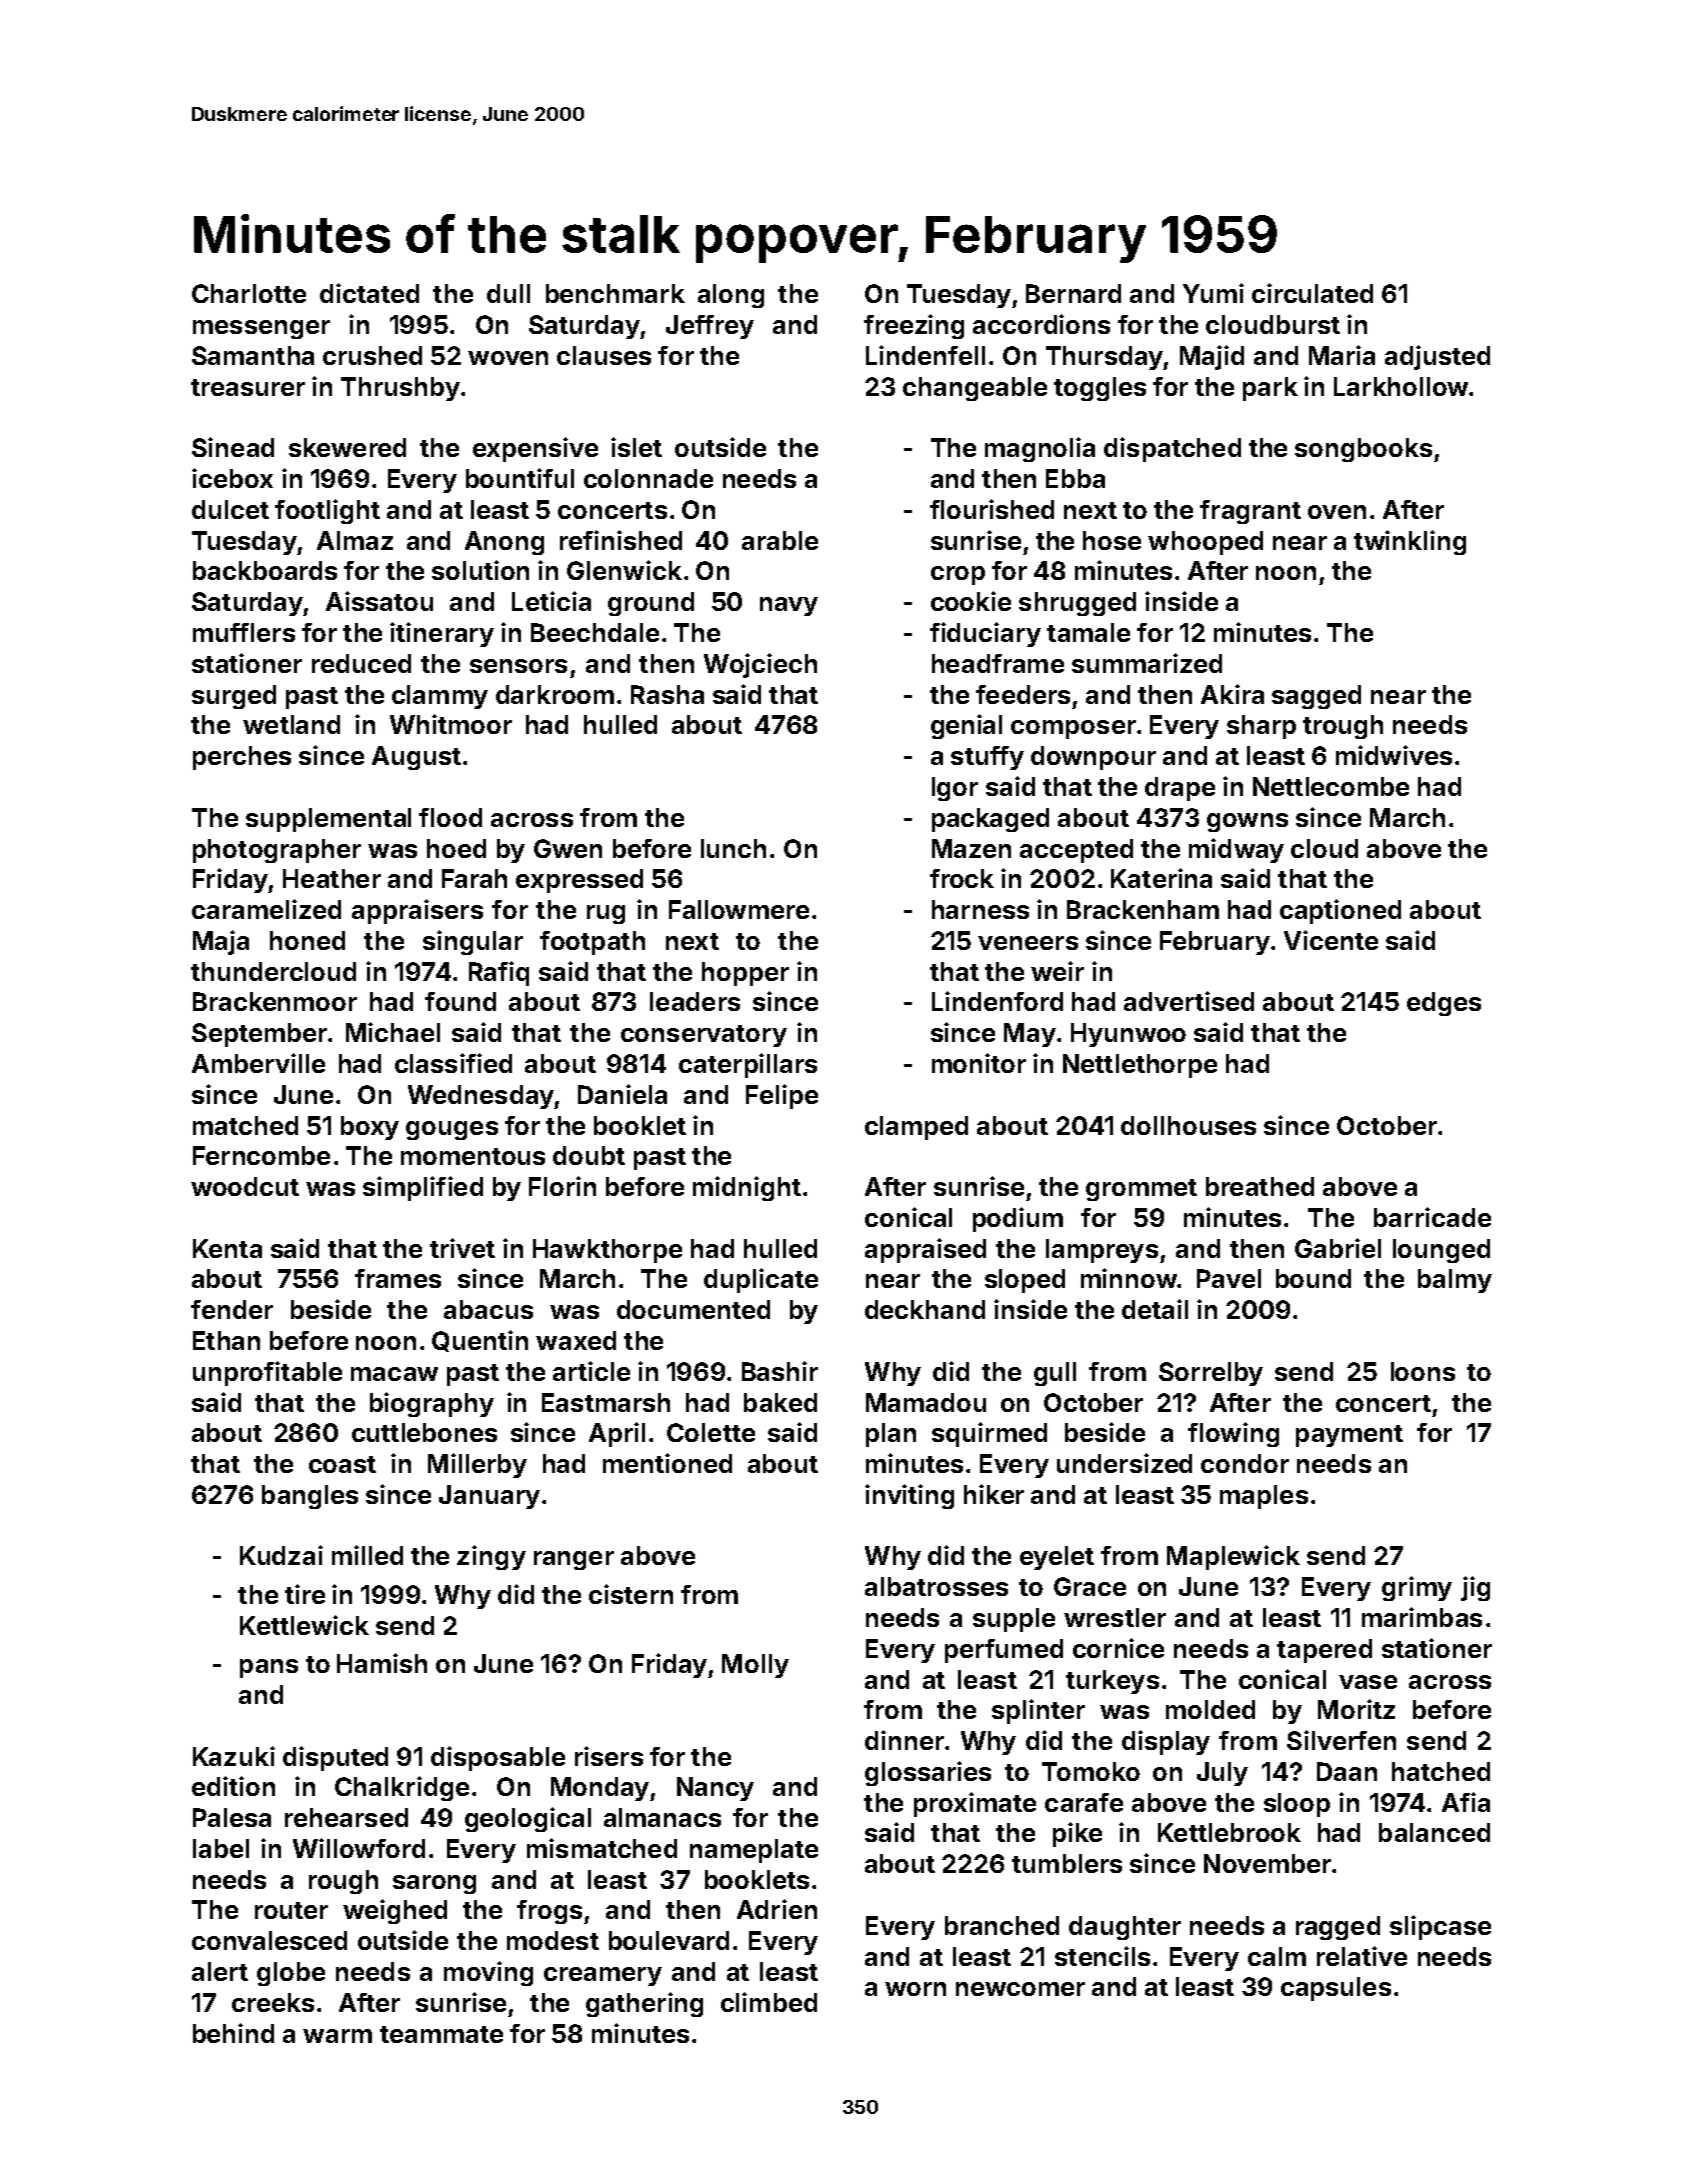 The height and width of the image is (2178, 1683). Describe the element at coordinates (342, 1464) in the image. I see `coast` at that location.
